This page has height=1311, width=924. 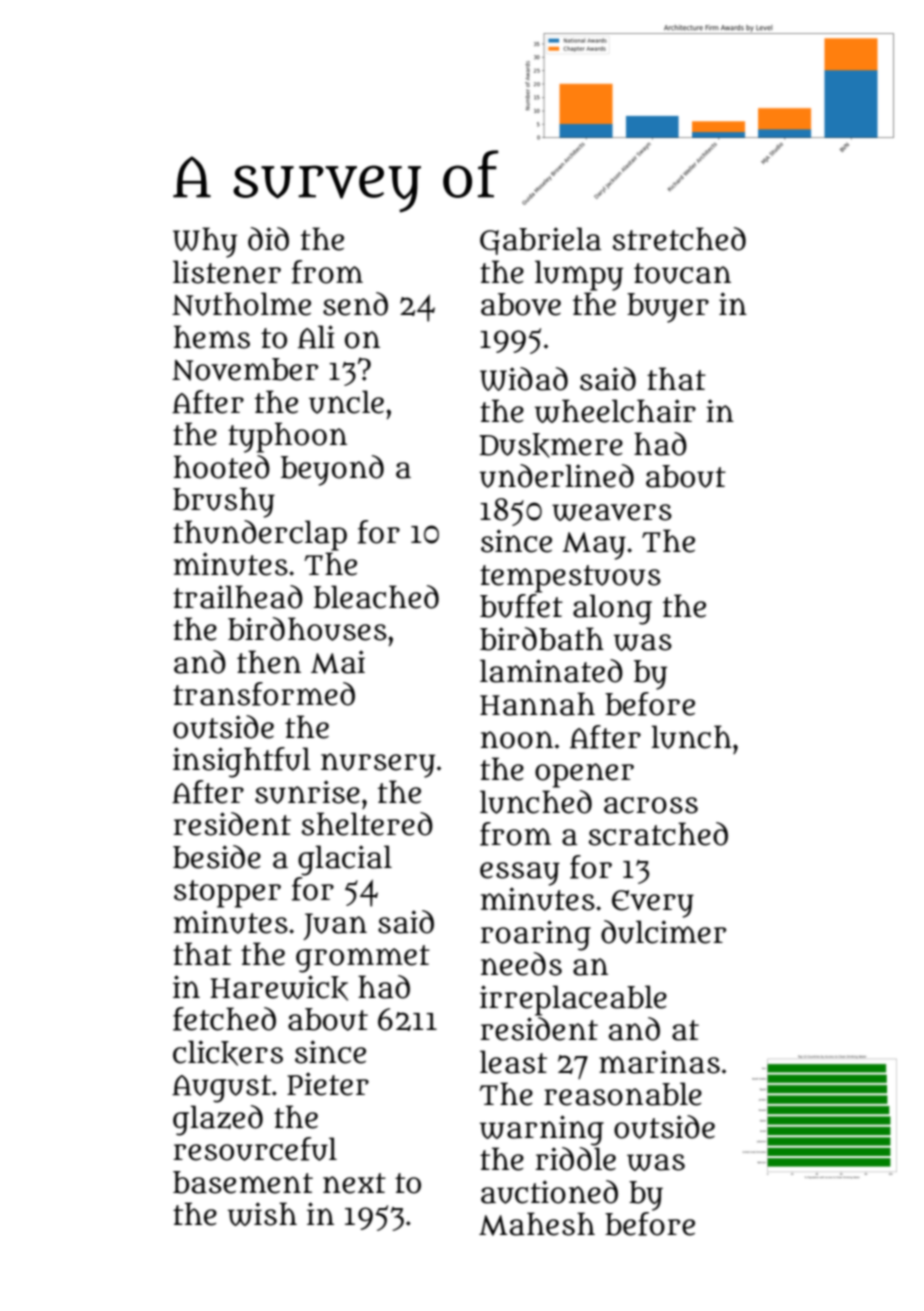 What do you see at coordinates (260, 535) in the page?
I see `thunderclap` at bounding box center [260, 535].
